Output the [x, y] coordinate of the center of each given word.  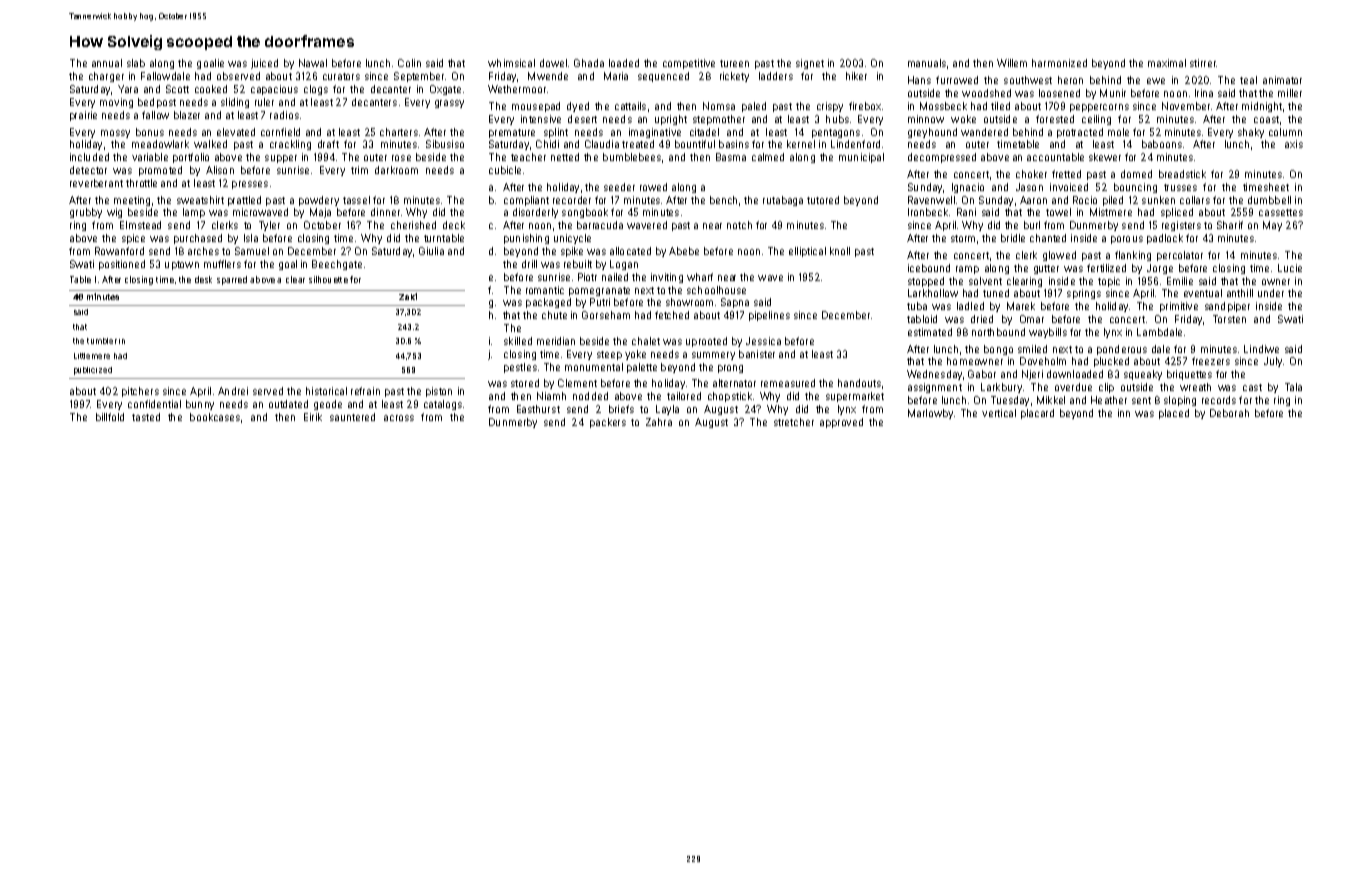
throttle [141, 183]
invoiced [1069, 187]
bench [723, 200]
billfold [110, 417]
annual [107, 63]
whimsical [511, 63]
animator [1282, 80]
